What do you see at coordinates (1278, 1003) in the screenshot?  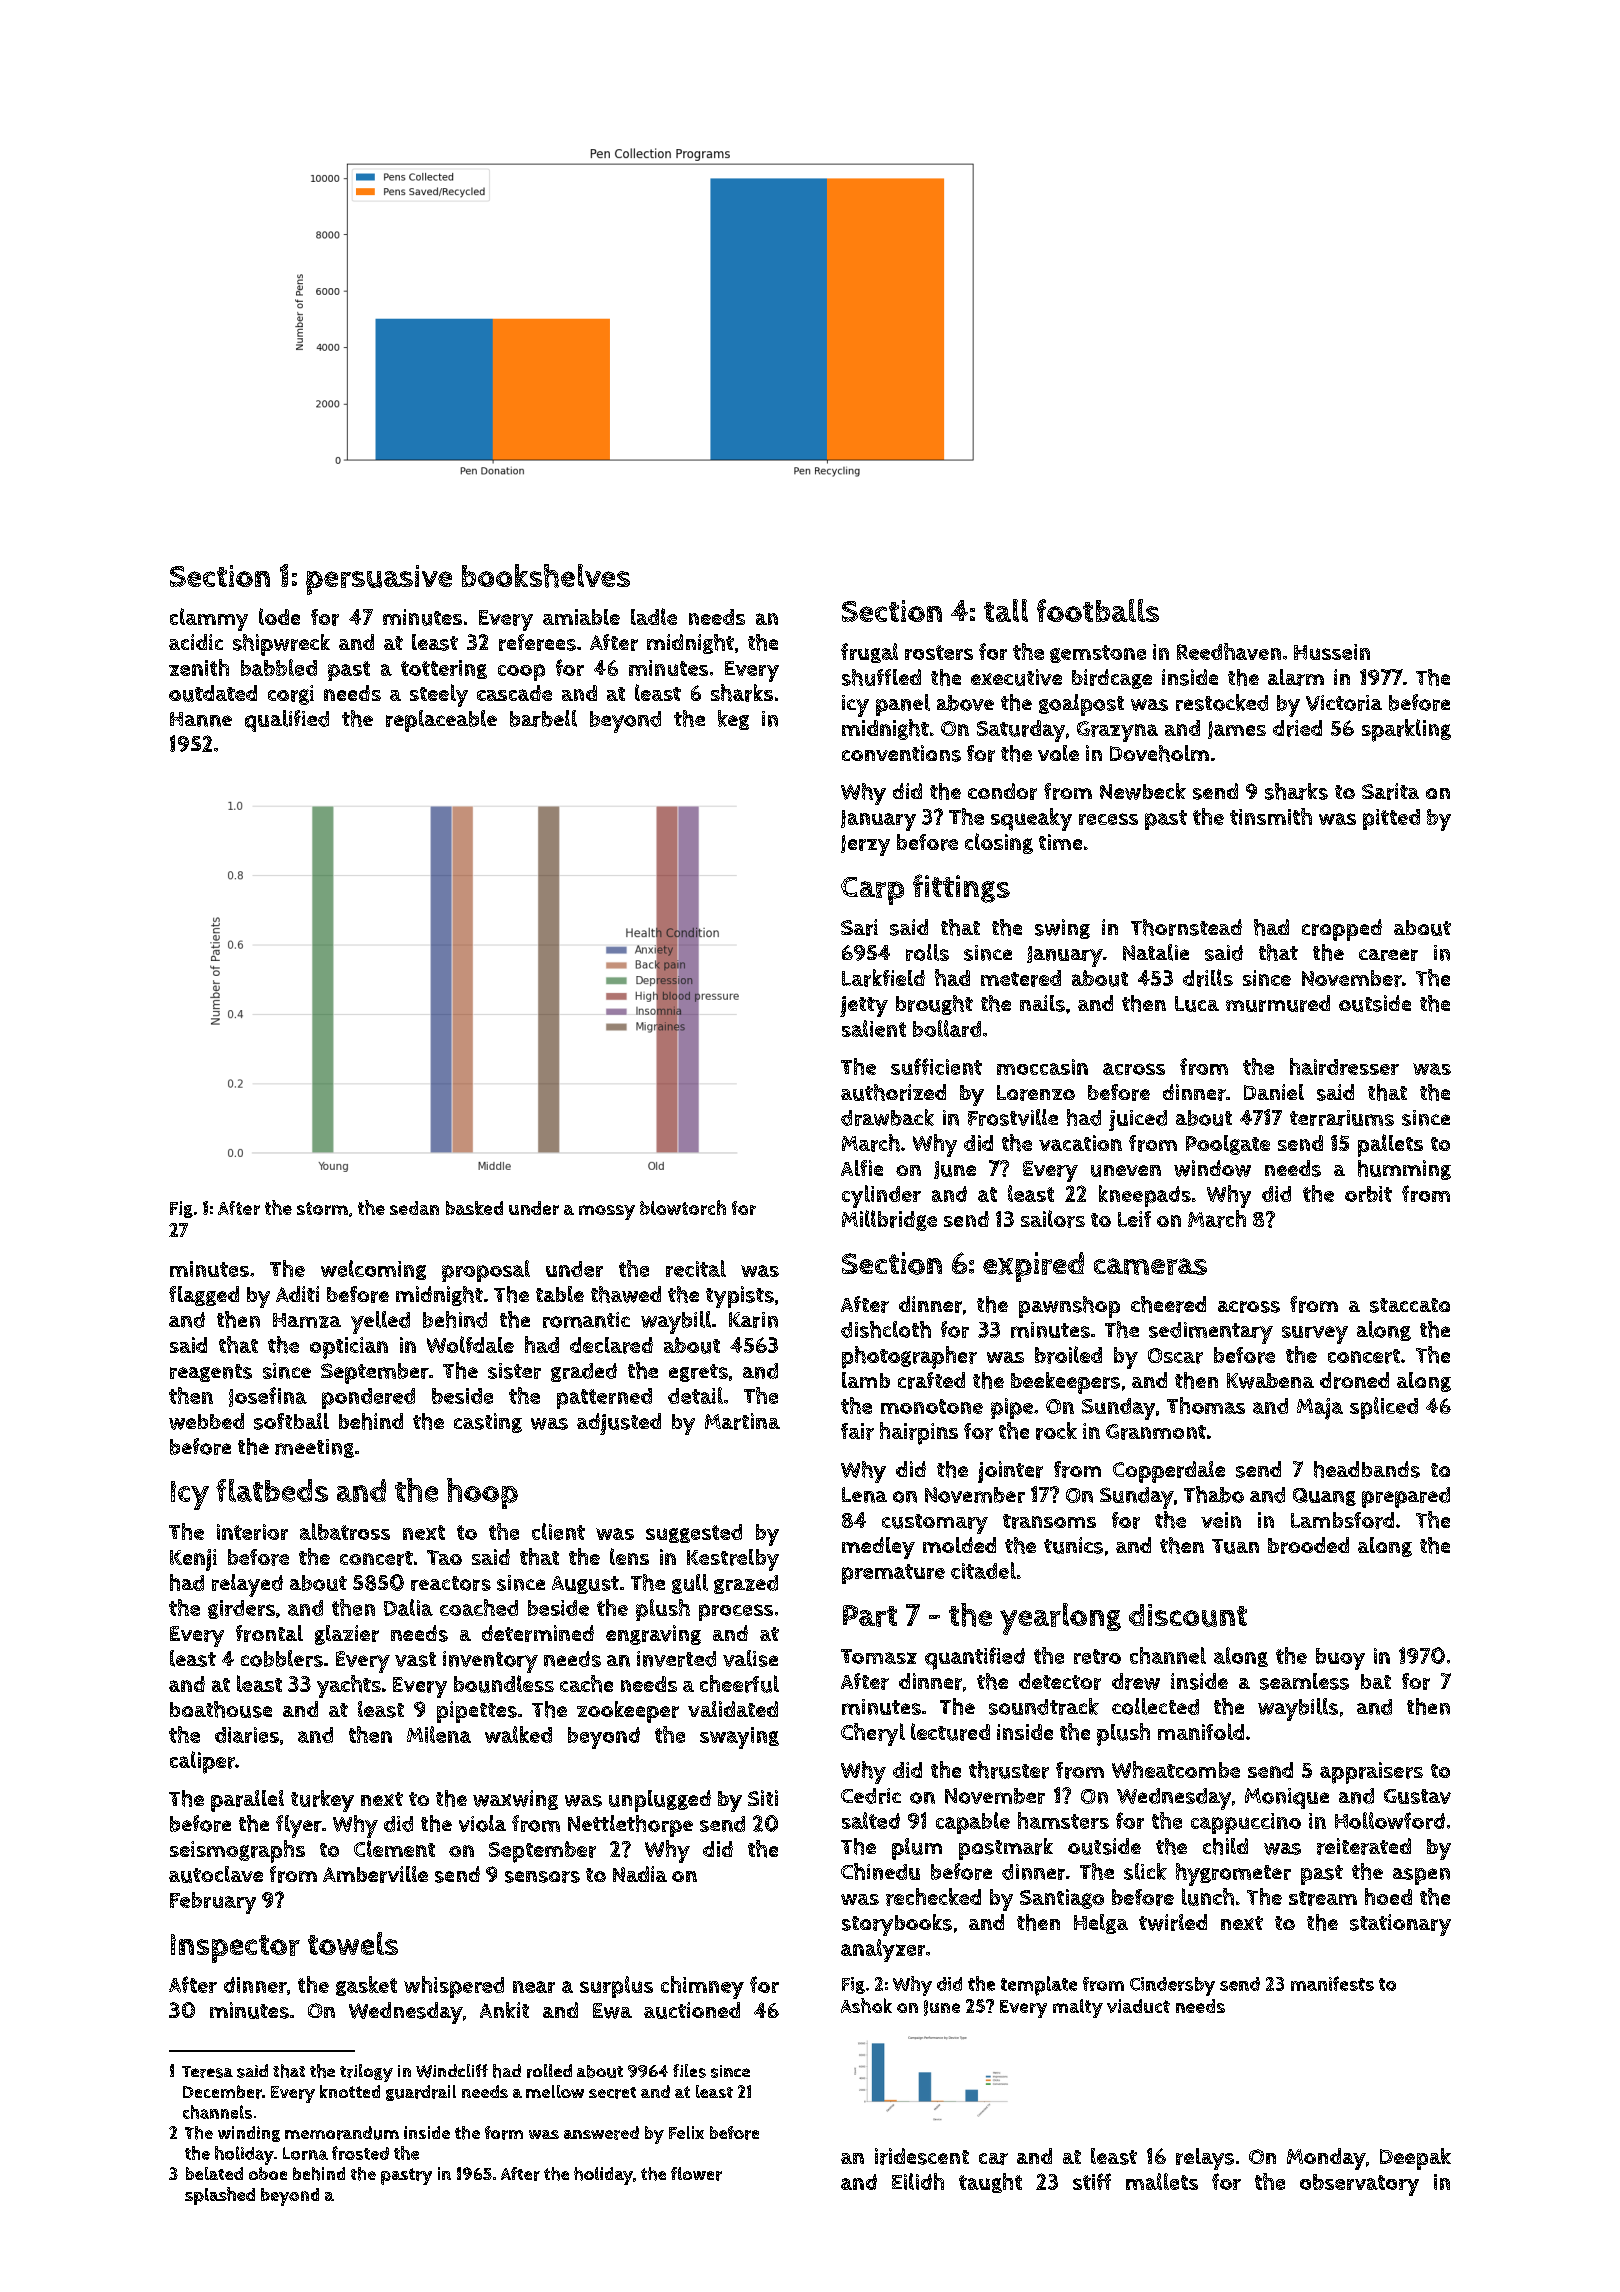 I see `murmured` at bounding box center [1278, 1003].
